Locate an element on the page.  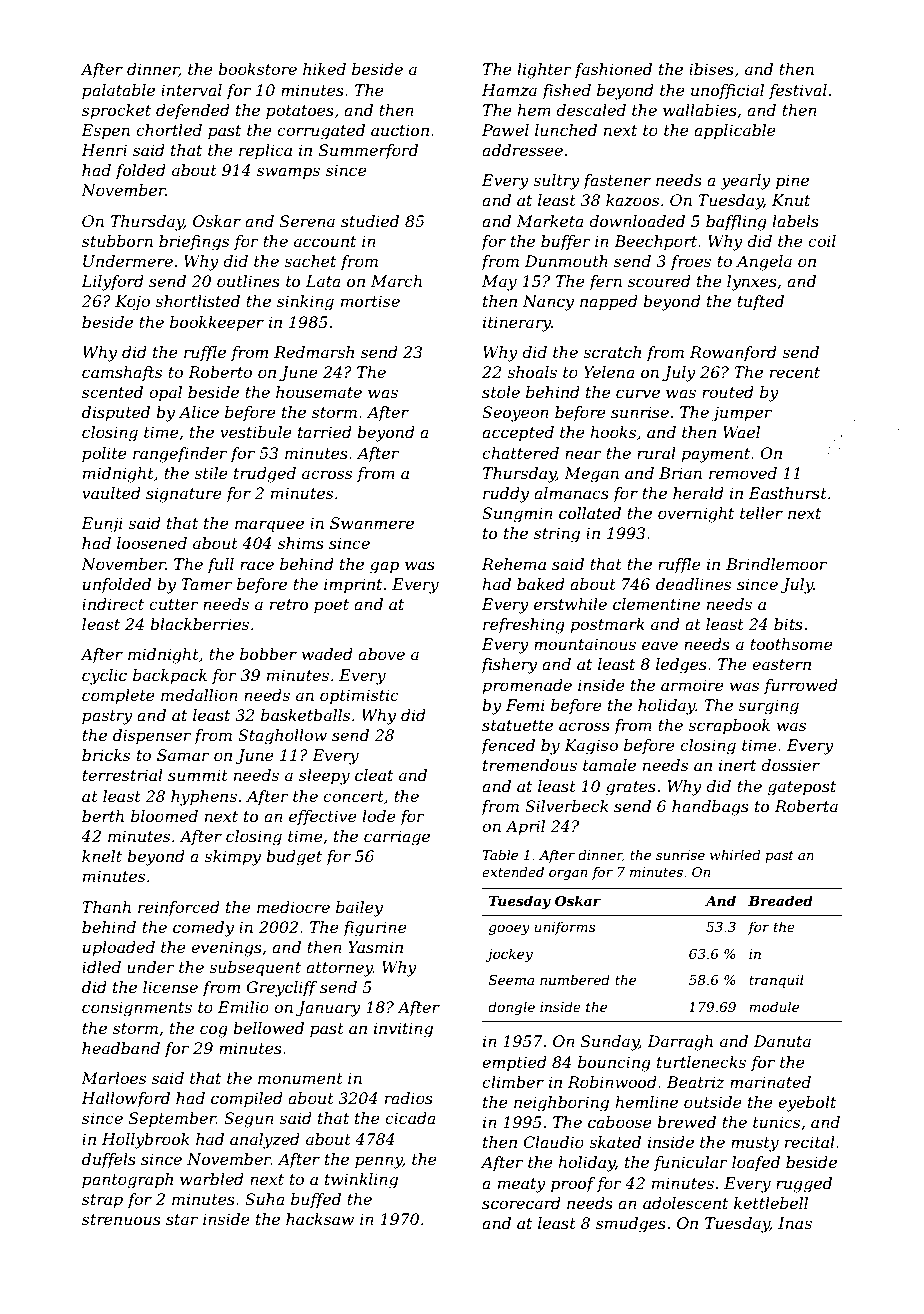
lighter is located at coordinates (544, 71).
